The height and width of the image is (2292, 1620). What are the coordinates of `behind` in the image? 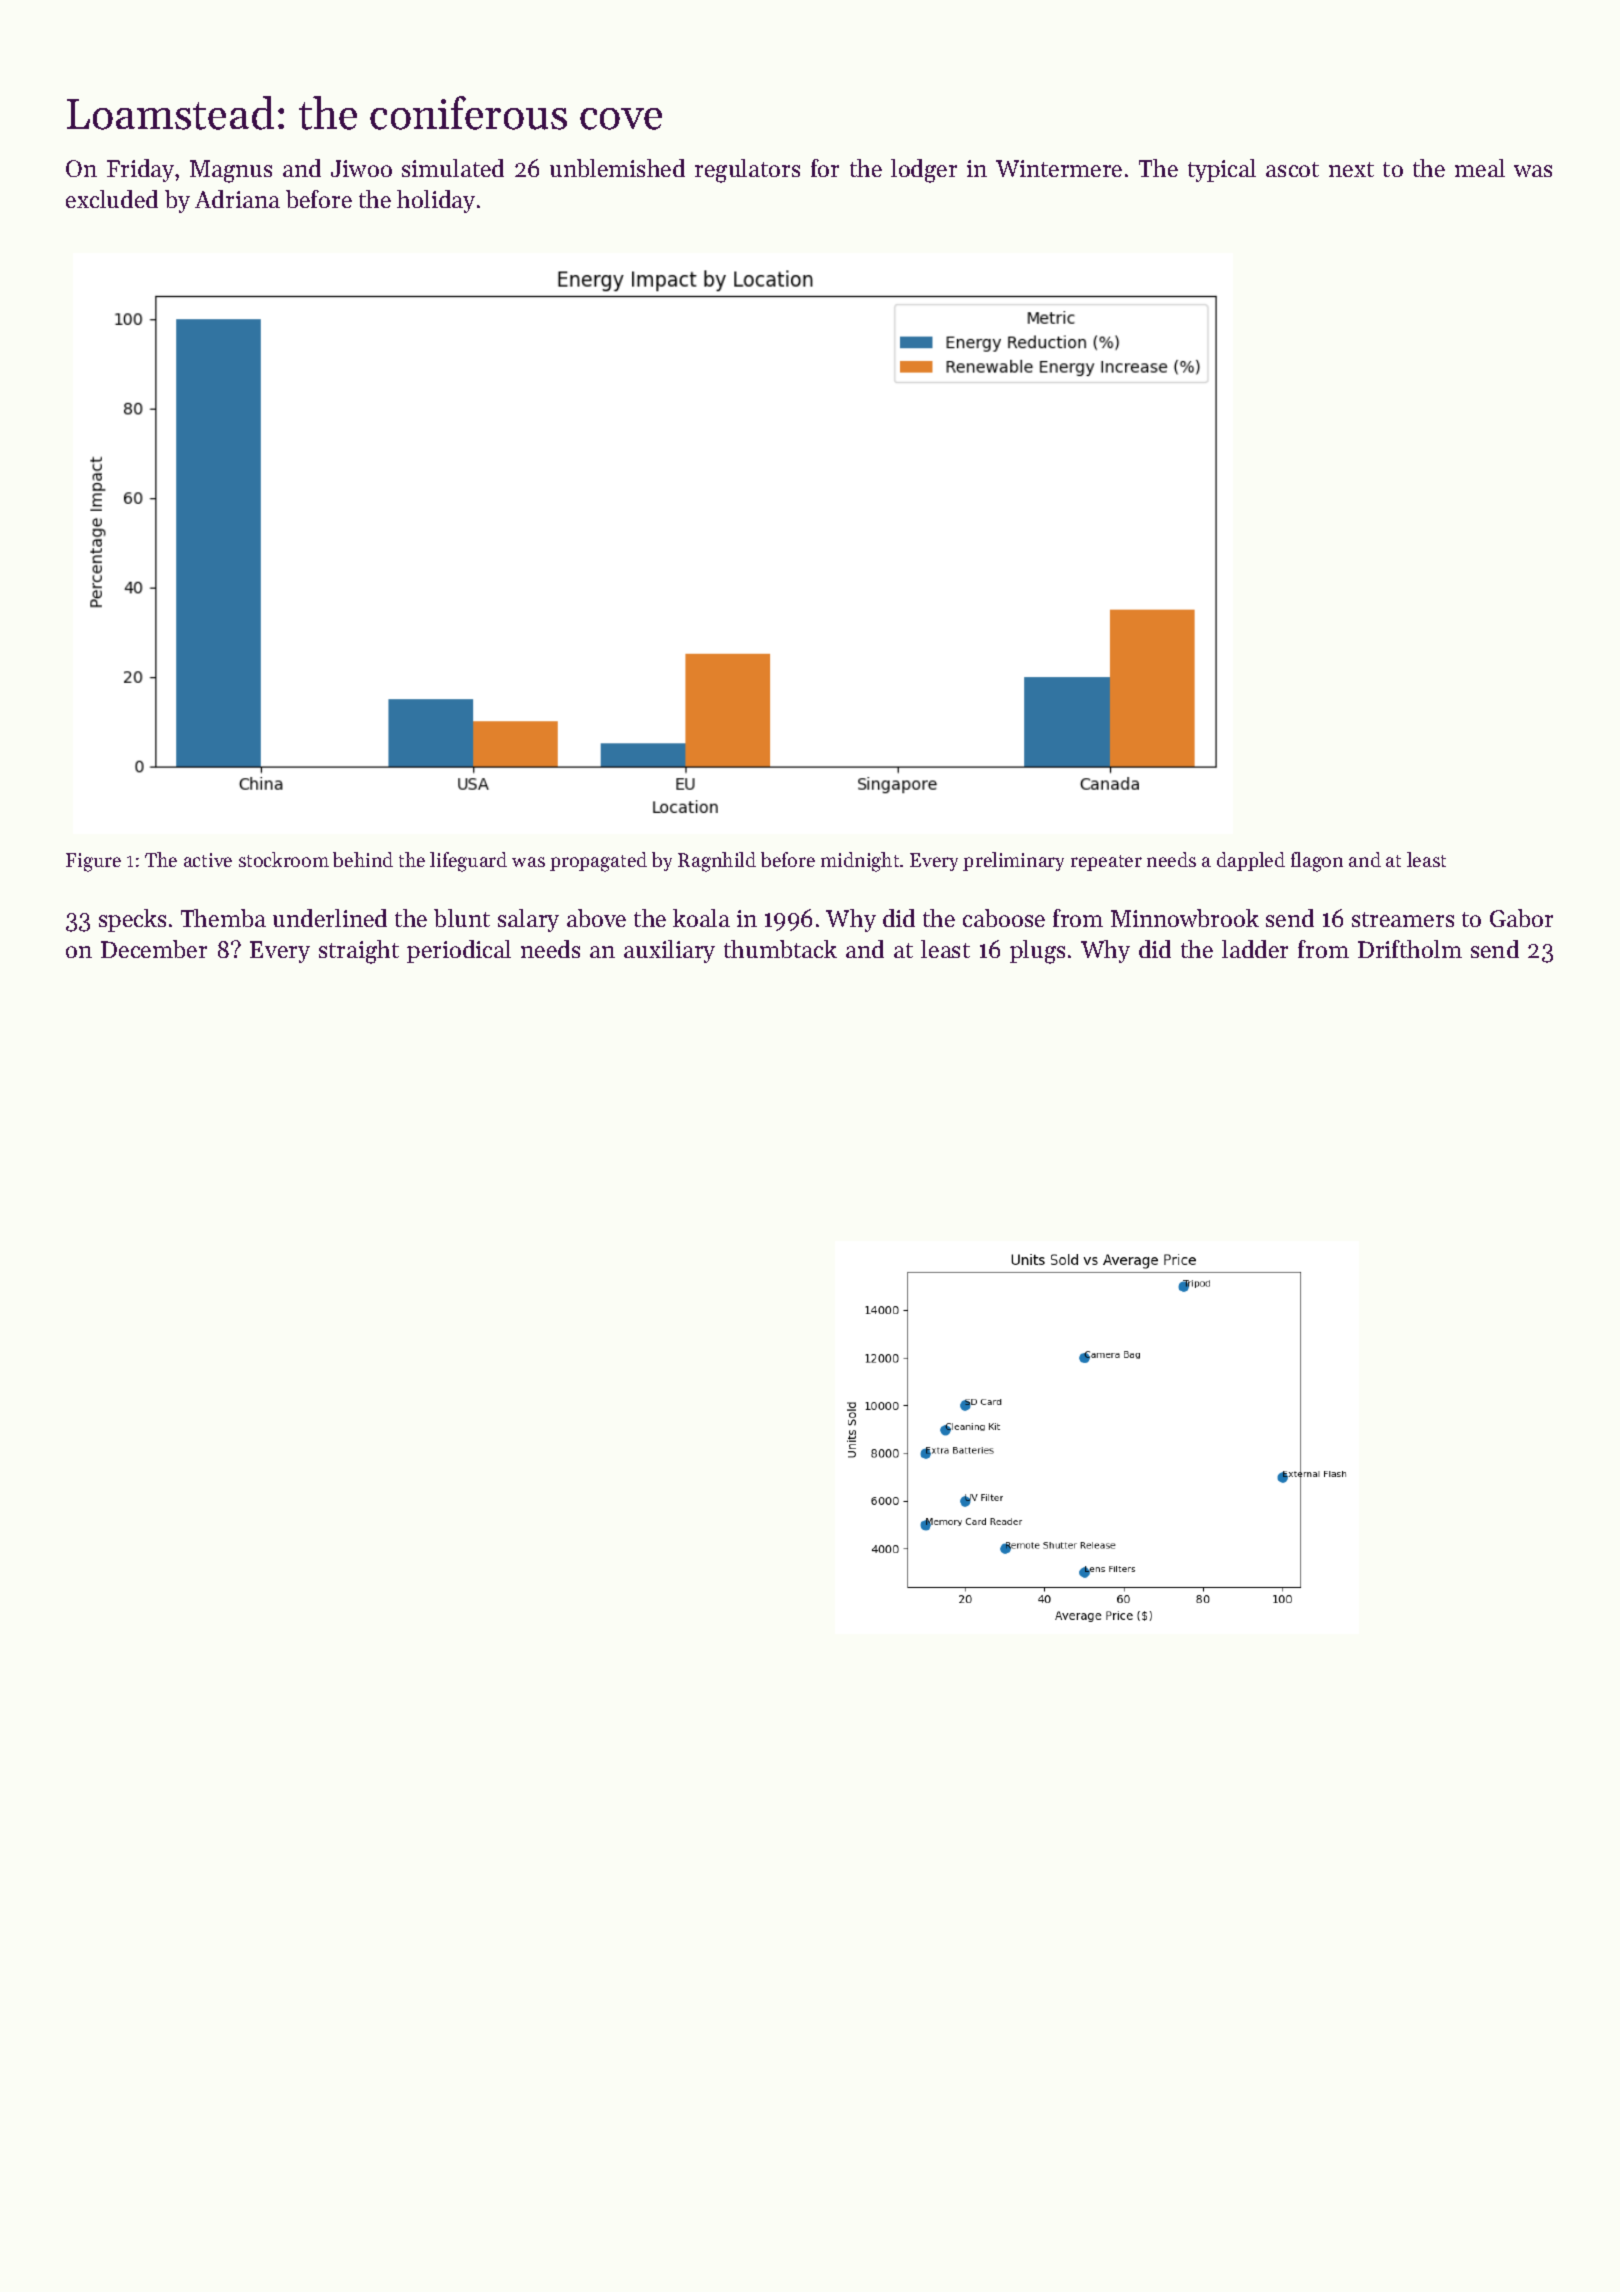 It's located at (363, 859).
